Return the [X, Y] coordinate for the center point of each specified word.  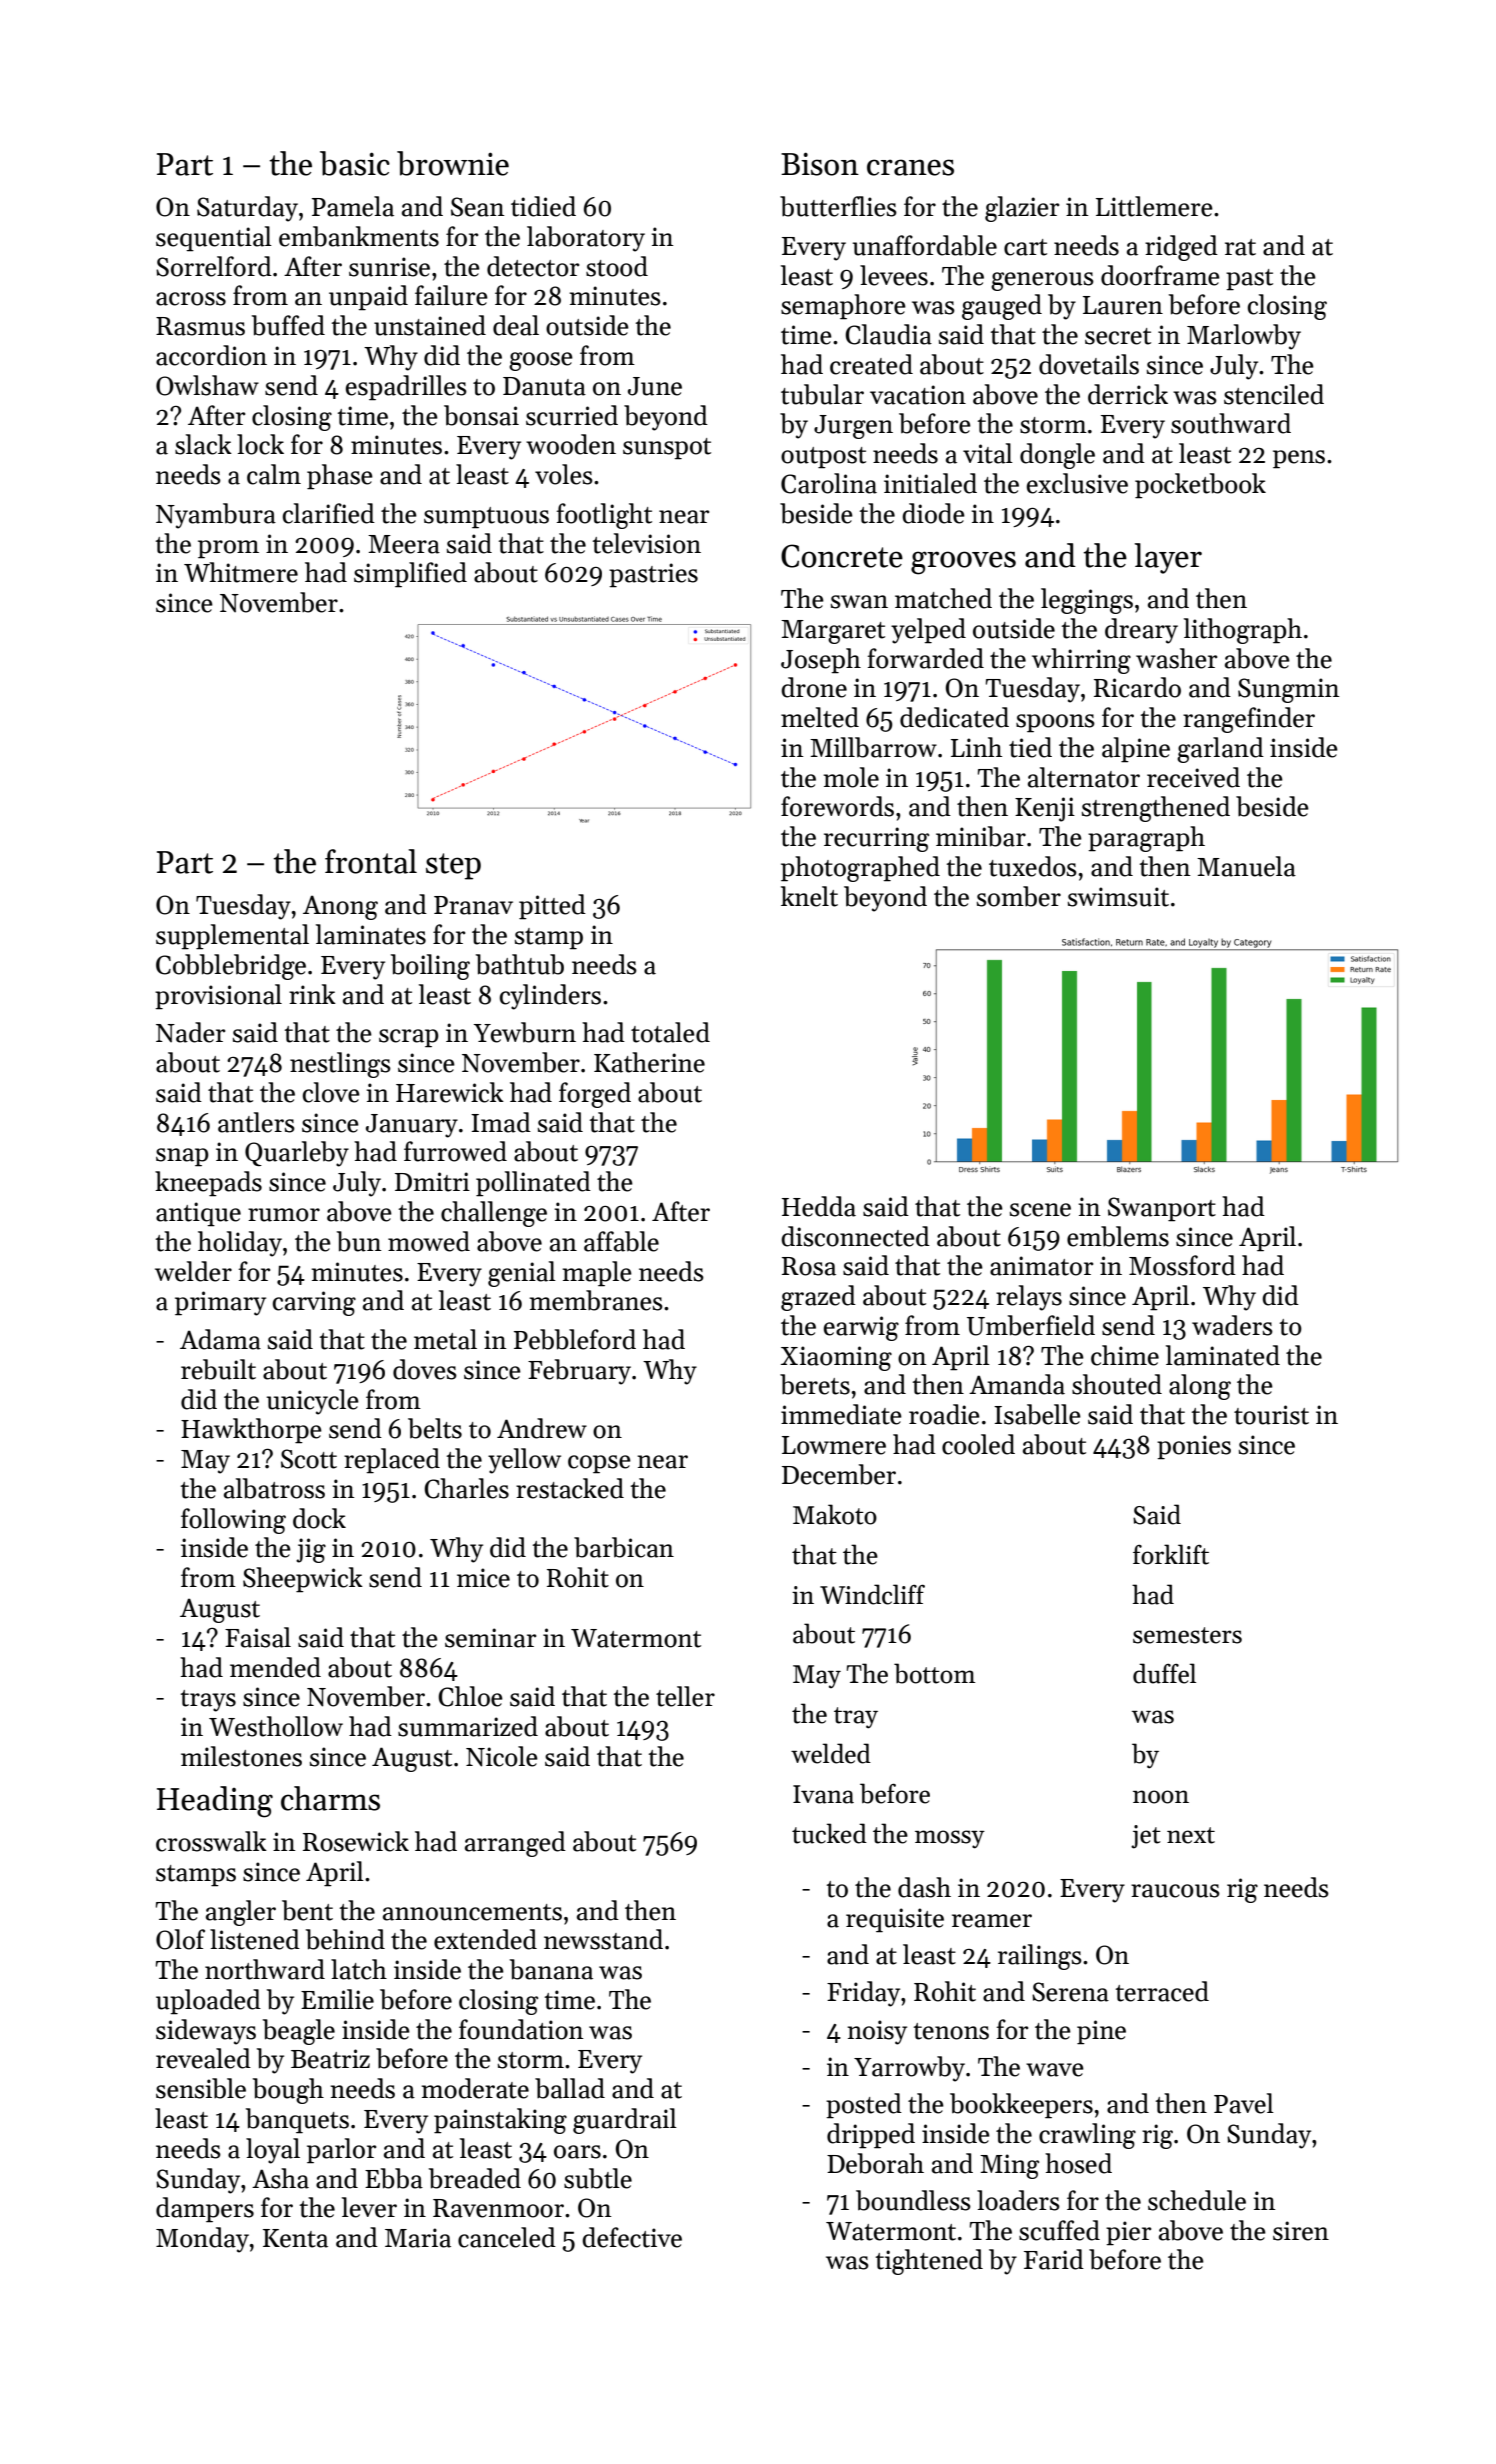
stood [617, 266]
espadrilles [406, 388]
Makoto [835, 1514]
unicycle [312, 1402]
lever [369, 2207]
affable [621, 1241]
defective [632, 2237]
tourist [1271, 1415]
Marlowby [1244, 337]
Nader [190, 1032]
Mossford [1182, 1265]
